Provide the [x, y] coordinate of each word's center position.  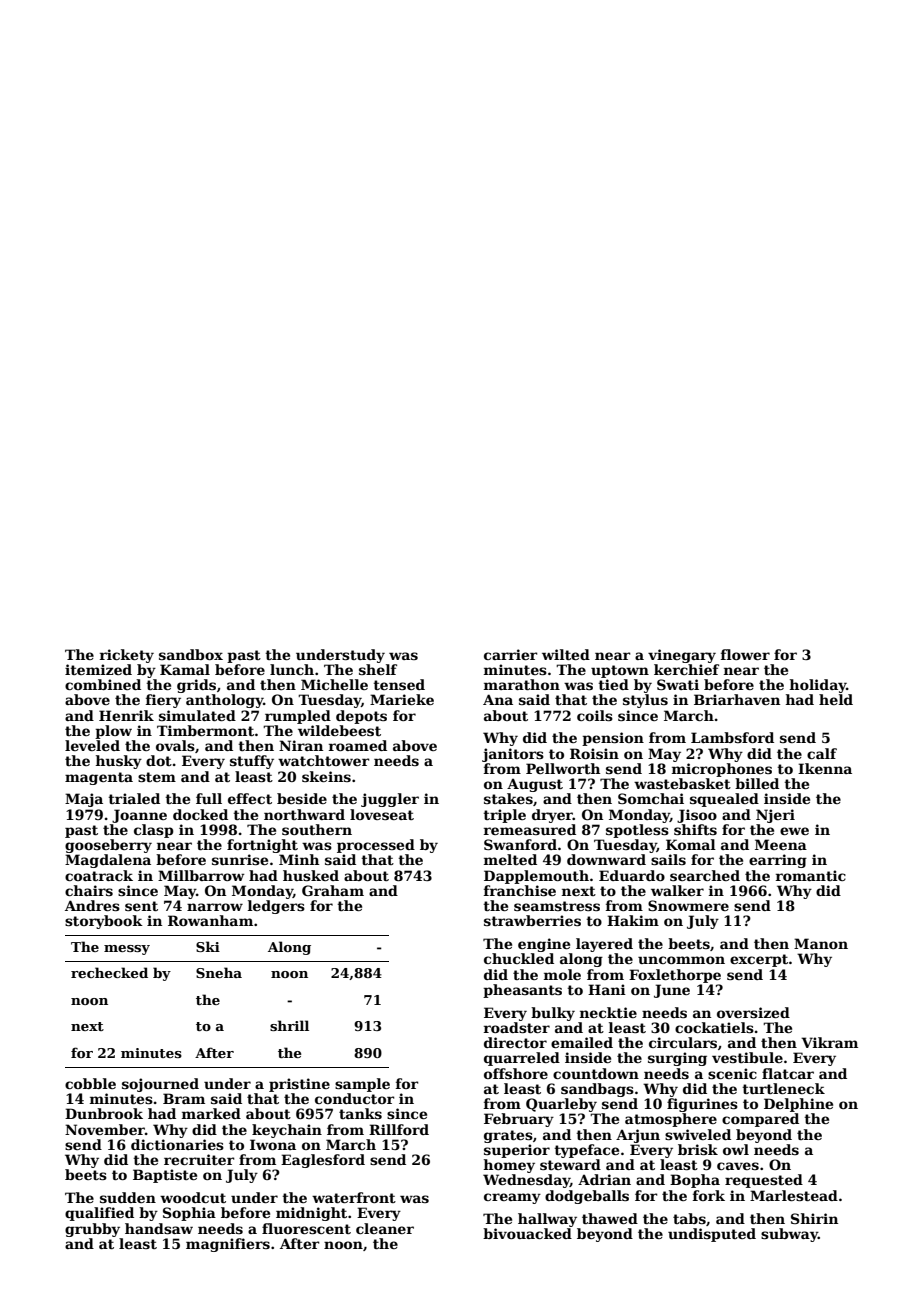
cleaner [385, 1228]
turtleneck [783, 1088]
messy [127, 950]
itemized [98, 669]
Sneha [219, 972]
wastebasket [682, 783]
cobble [90, 1083]
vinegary [682, 656]
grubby [92, 1230]
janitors [513, 755]
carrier [511, 654]
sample [362, 1085]
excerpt [759, 960]
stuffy [252, 762]
